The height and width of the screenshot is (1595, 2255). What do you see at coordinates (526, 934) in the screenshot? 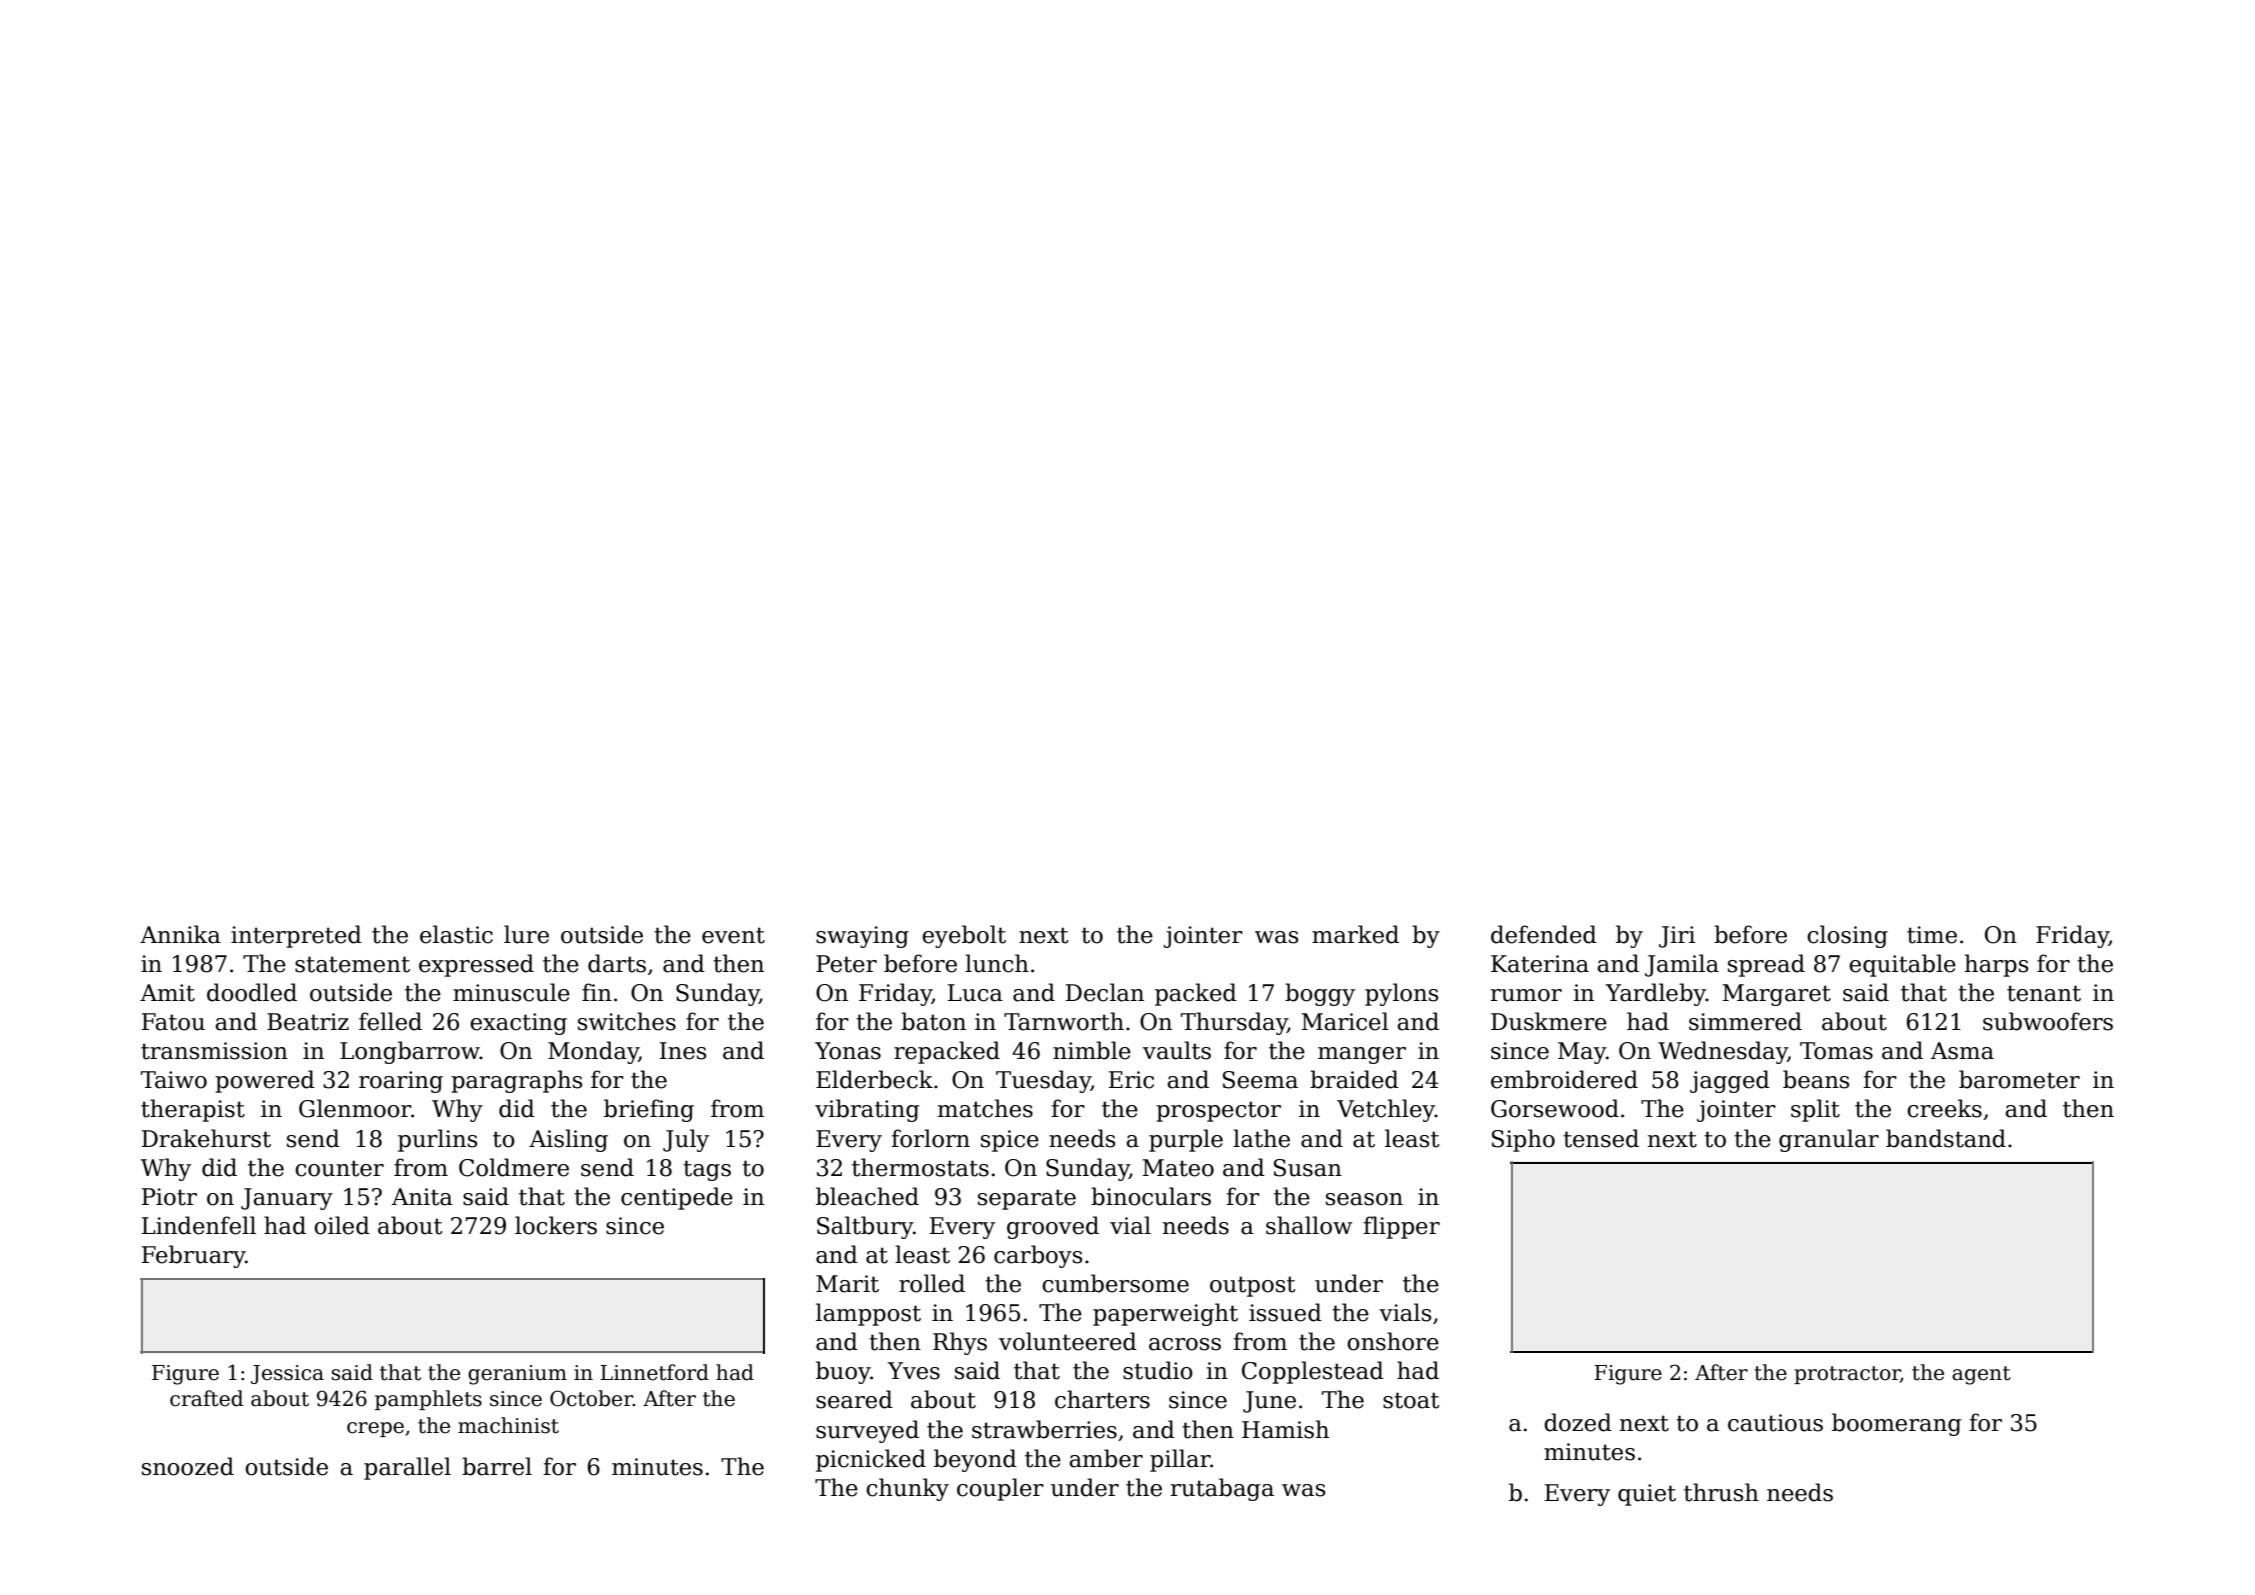
I see `lure` at bounding box center [526, 934].
